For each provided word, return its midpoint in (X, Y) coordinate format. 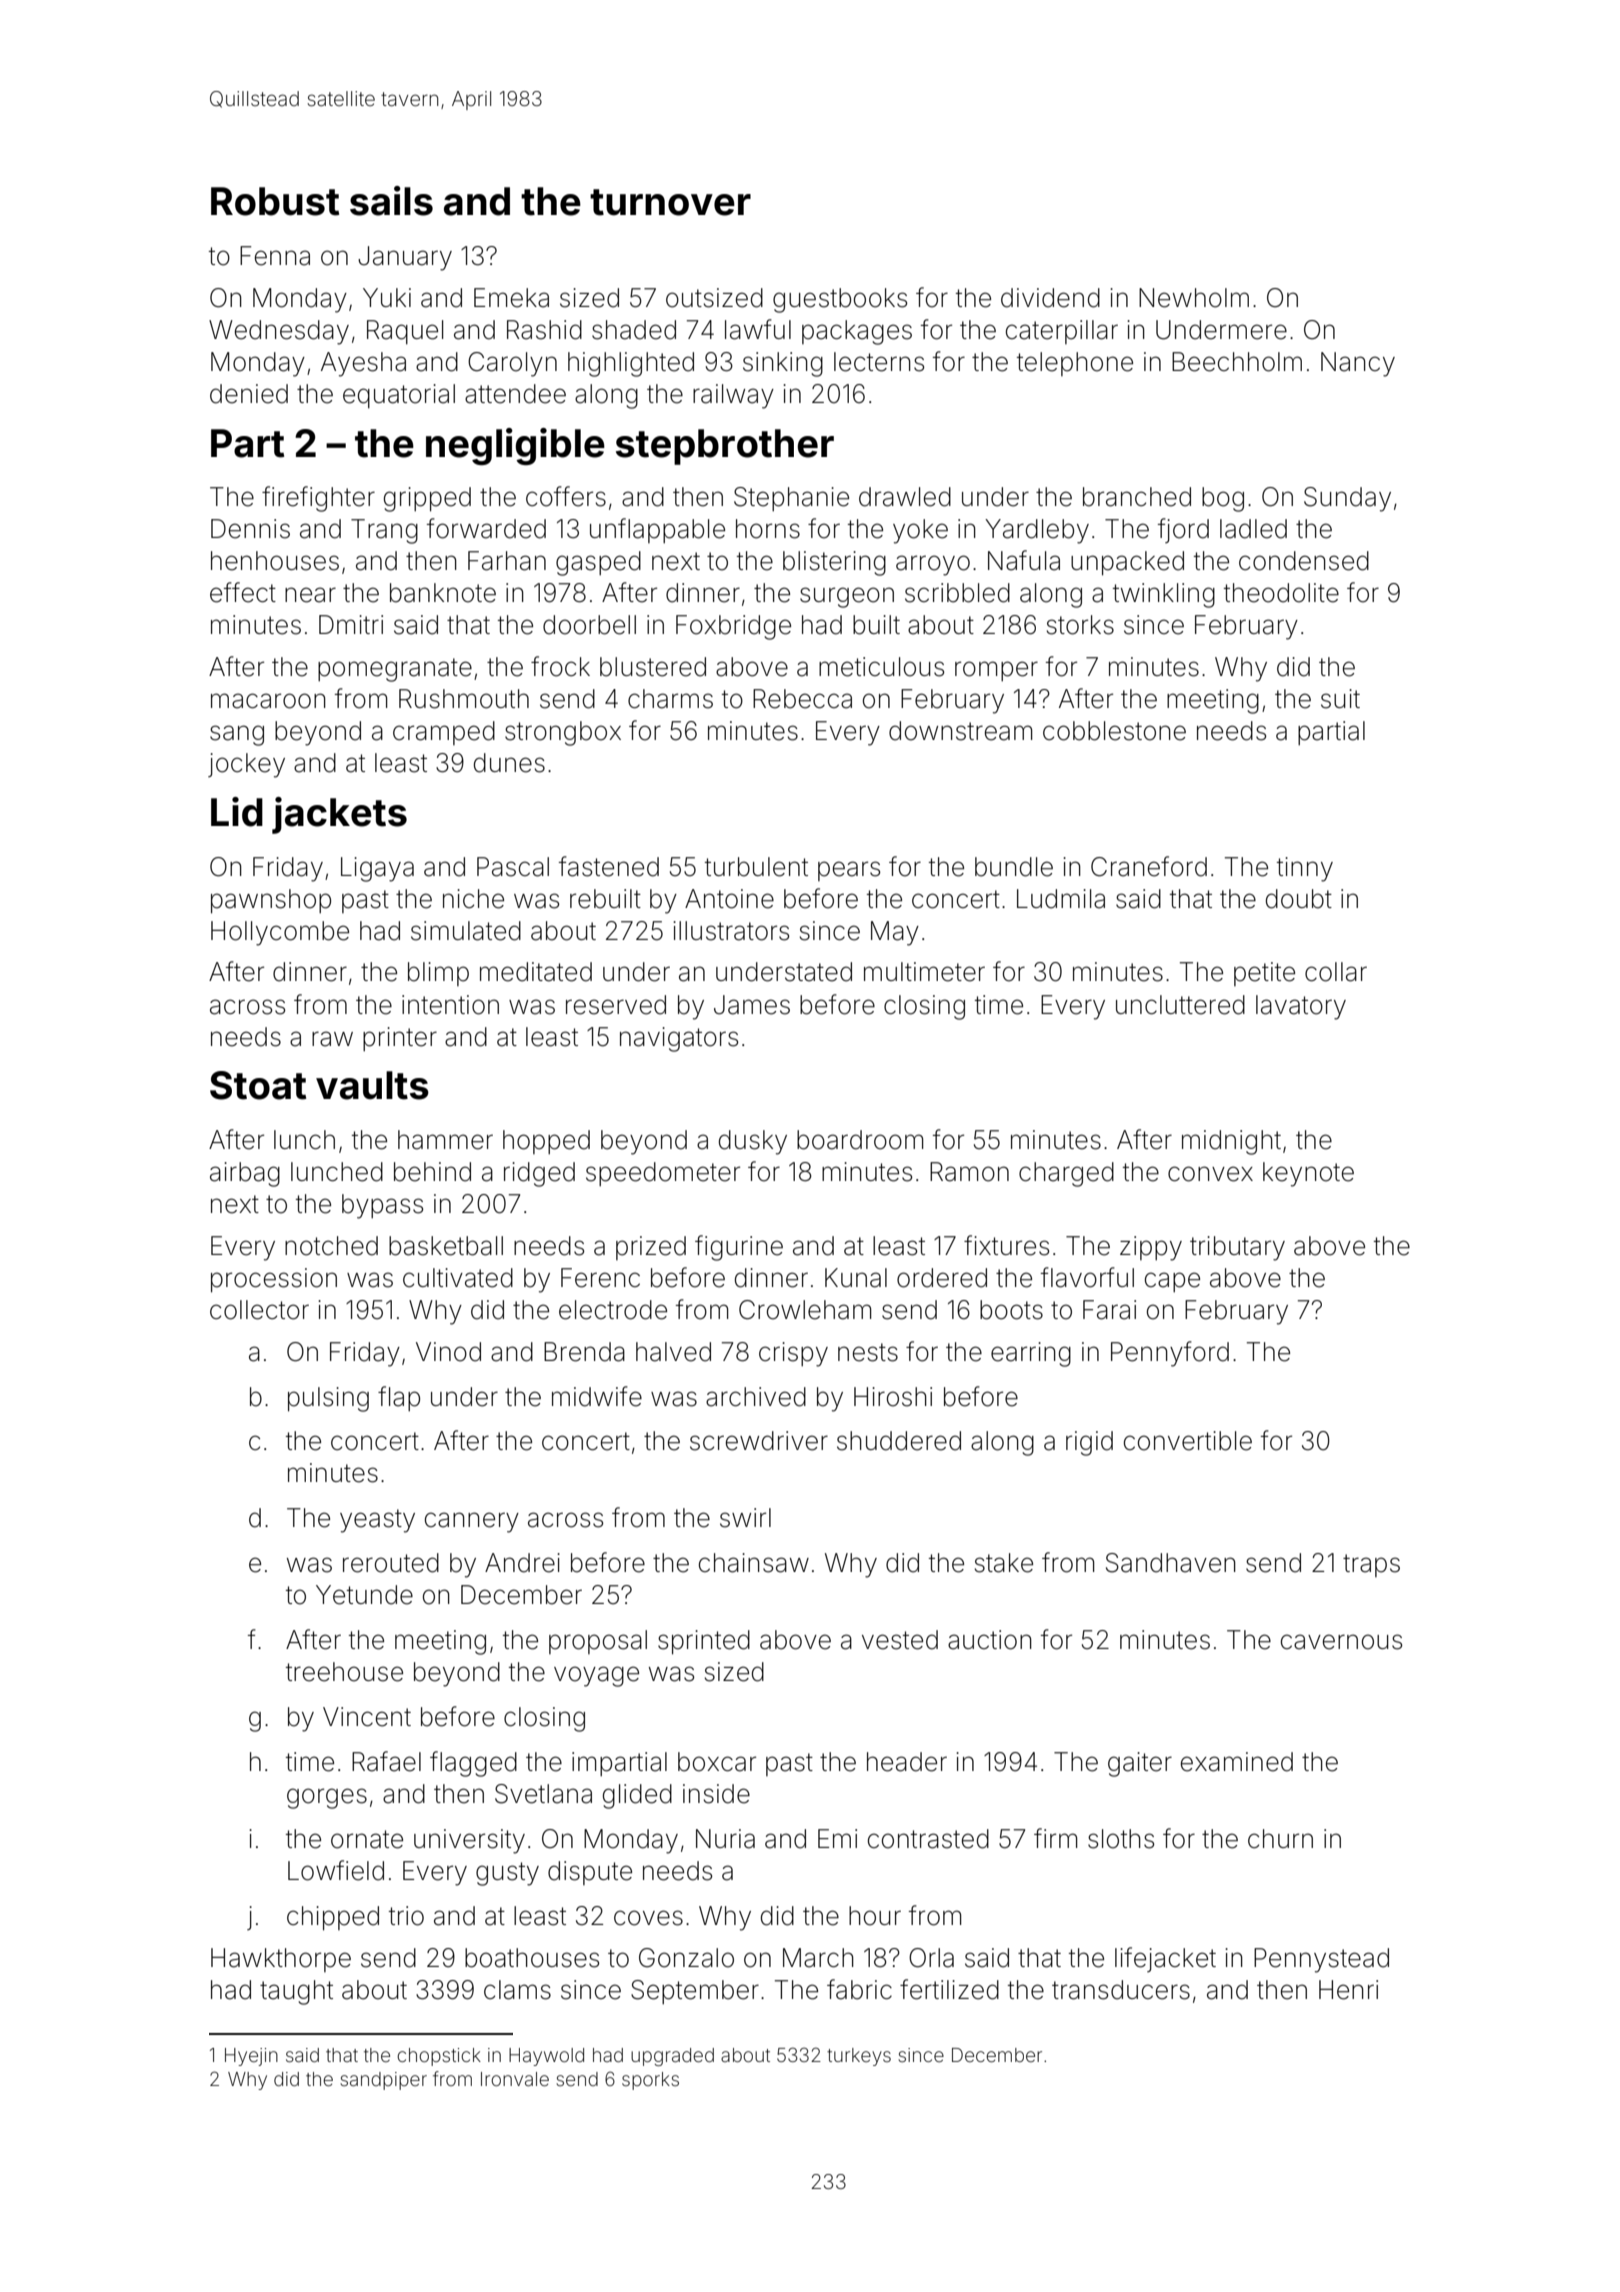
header (907, 1762)
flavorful (1087, 1277)
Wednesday (279, 332)
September (695, 1992)
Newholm (1194, 298)
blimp (438, 974)
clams (517, 1990)
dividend (1050, 298)
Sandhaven (1171, 1563)
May (895, 933)
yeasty (377, 1521)
